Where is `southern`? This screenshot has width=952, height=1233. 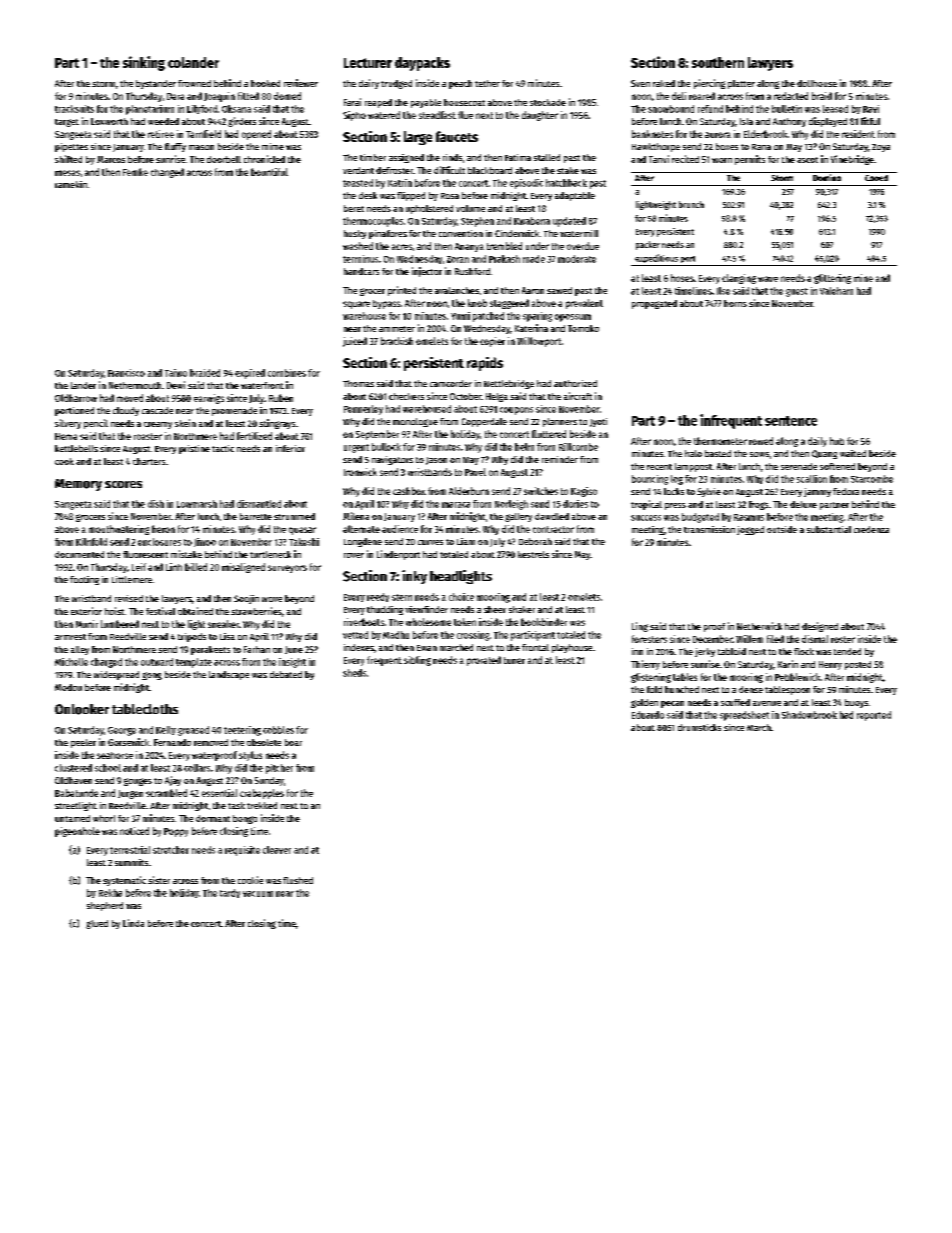
southern is located at coordinates (718, 62).
